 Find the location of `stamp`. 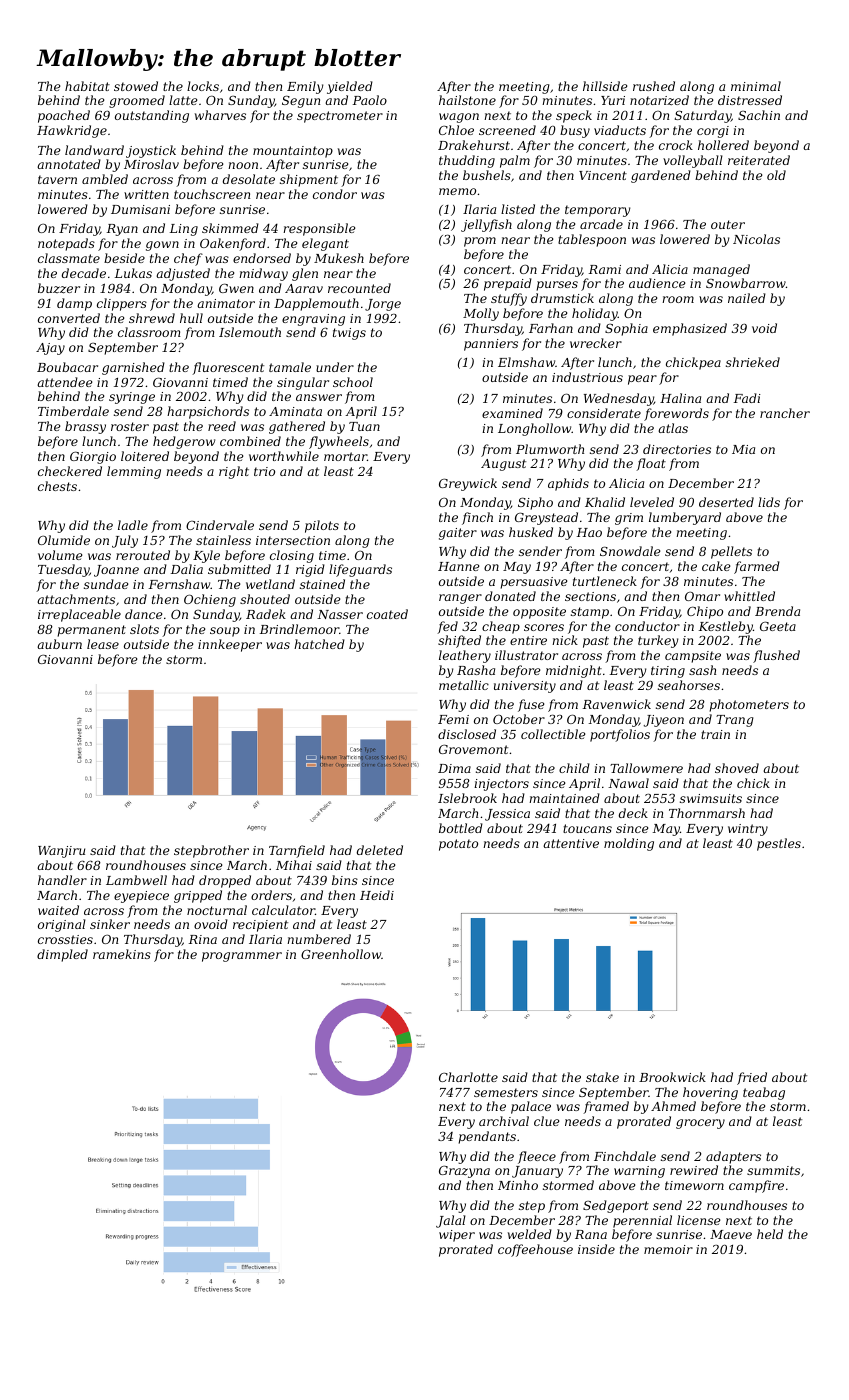

stamp is located at coordinates (590, 613).
